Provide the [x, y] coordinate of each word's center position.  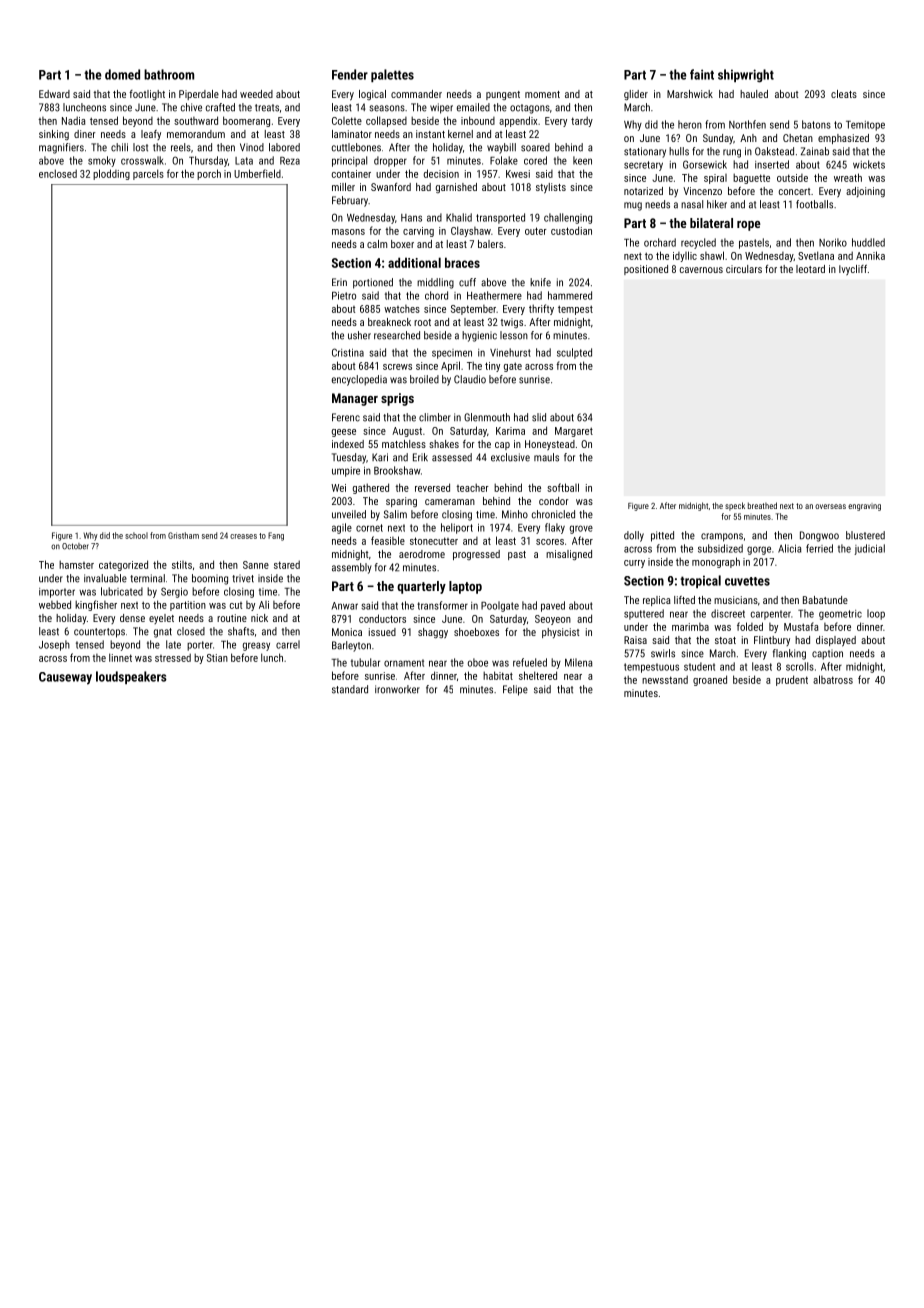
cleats [844, 94]
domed [122, 74]
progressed [476, 555]
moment [542, 94]
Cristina [348, 352]
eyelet [161, 619]
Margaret [574, 432]
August [407, 432]
